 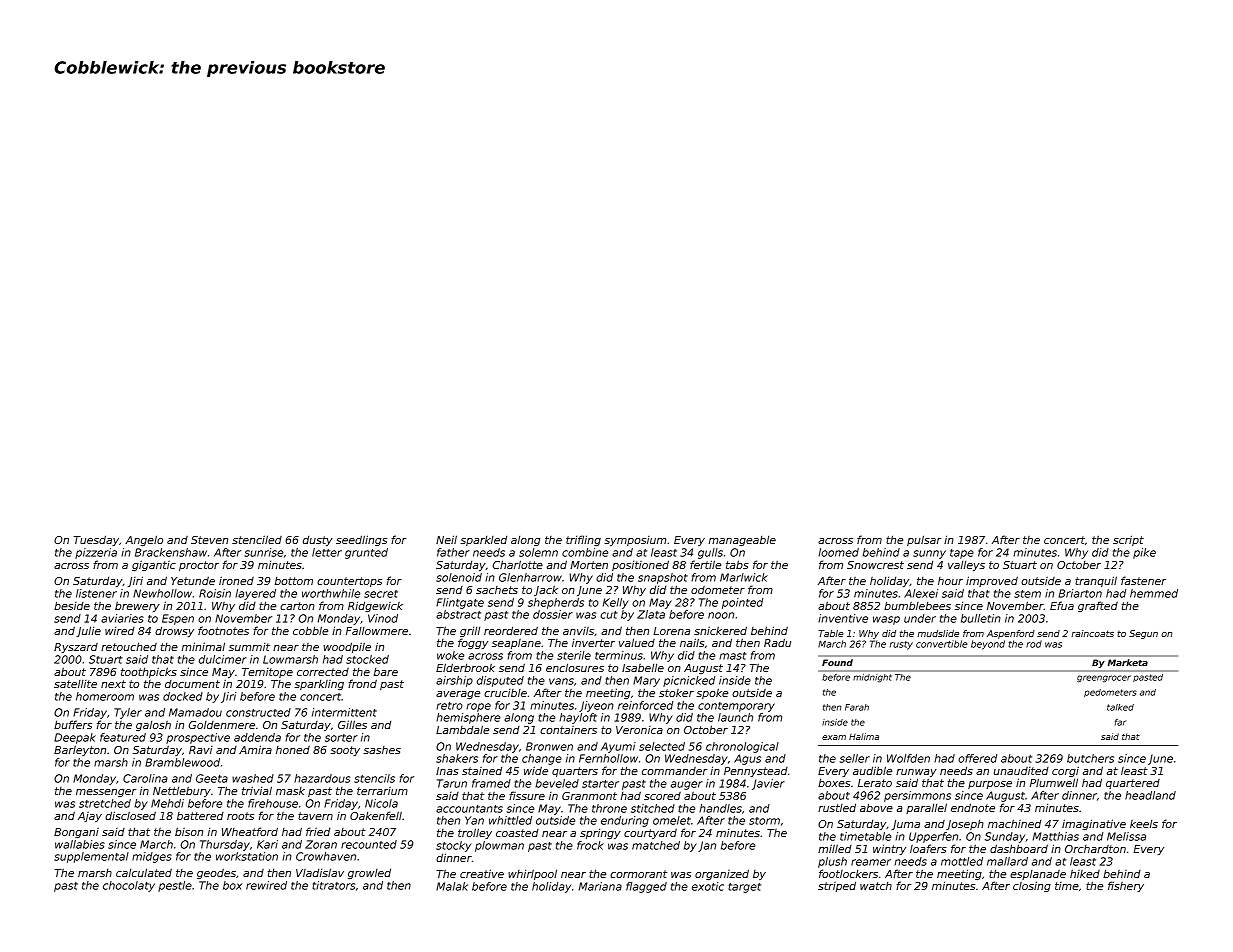 I want to click on seedlings, so click(x=361, y=540).
